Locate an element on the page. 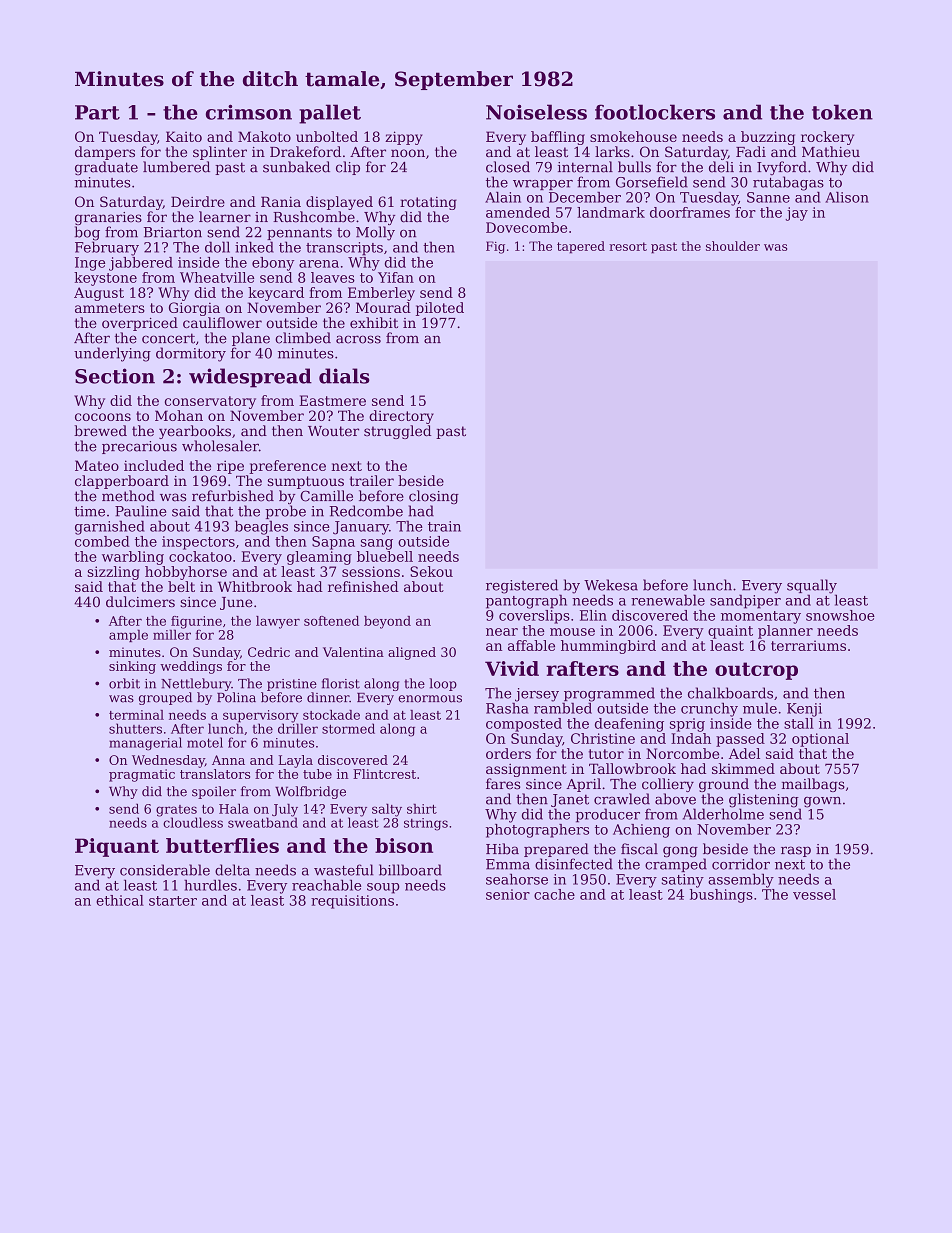 Image resolution: width=952 pixels, height=1233 pixels. July is located at coordinates (285, 810).
